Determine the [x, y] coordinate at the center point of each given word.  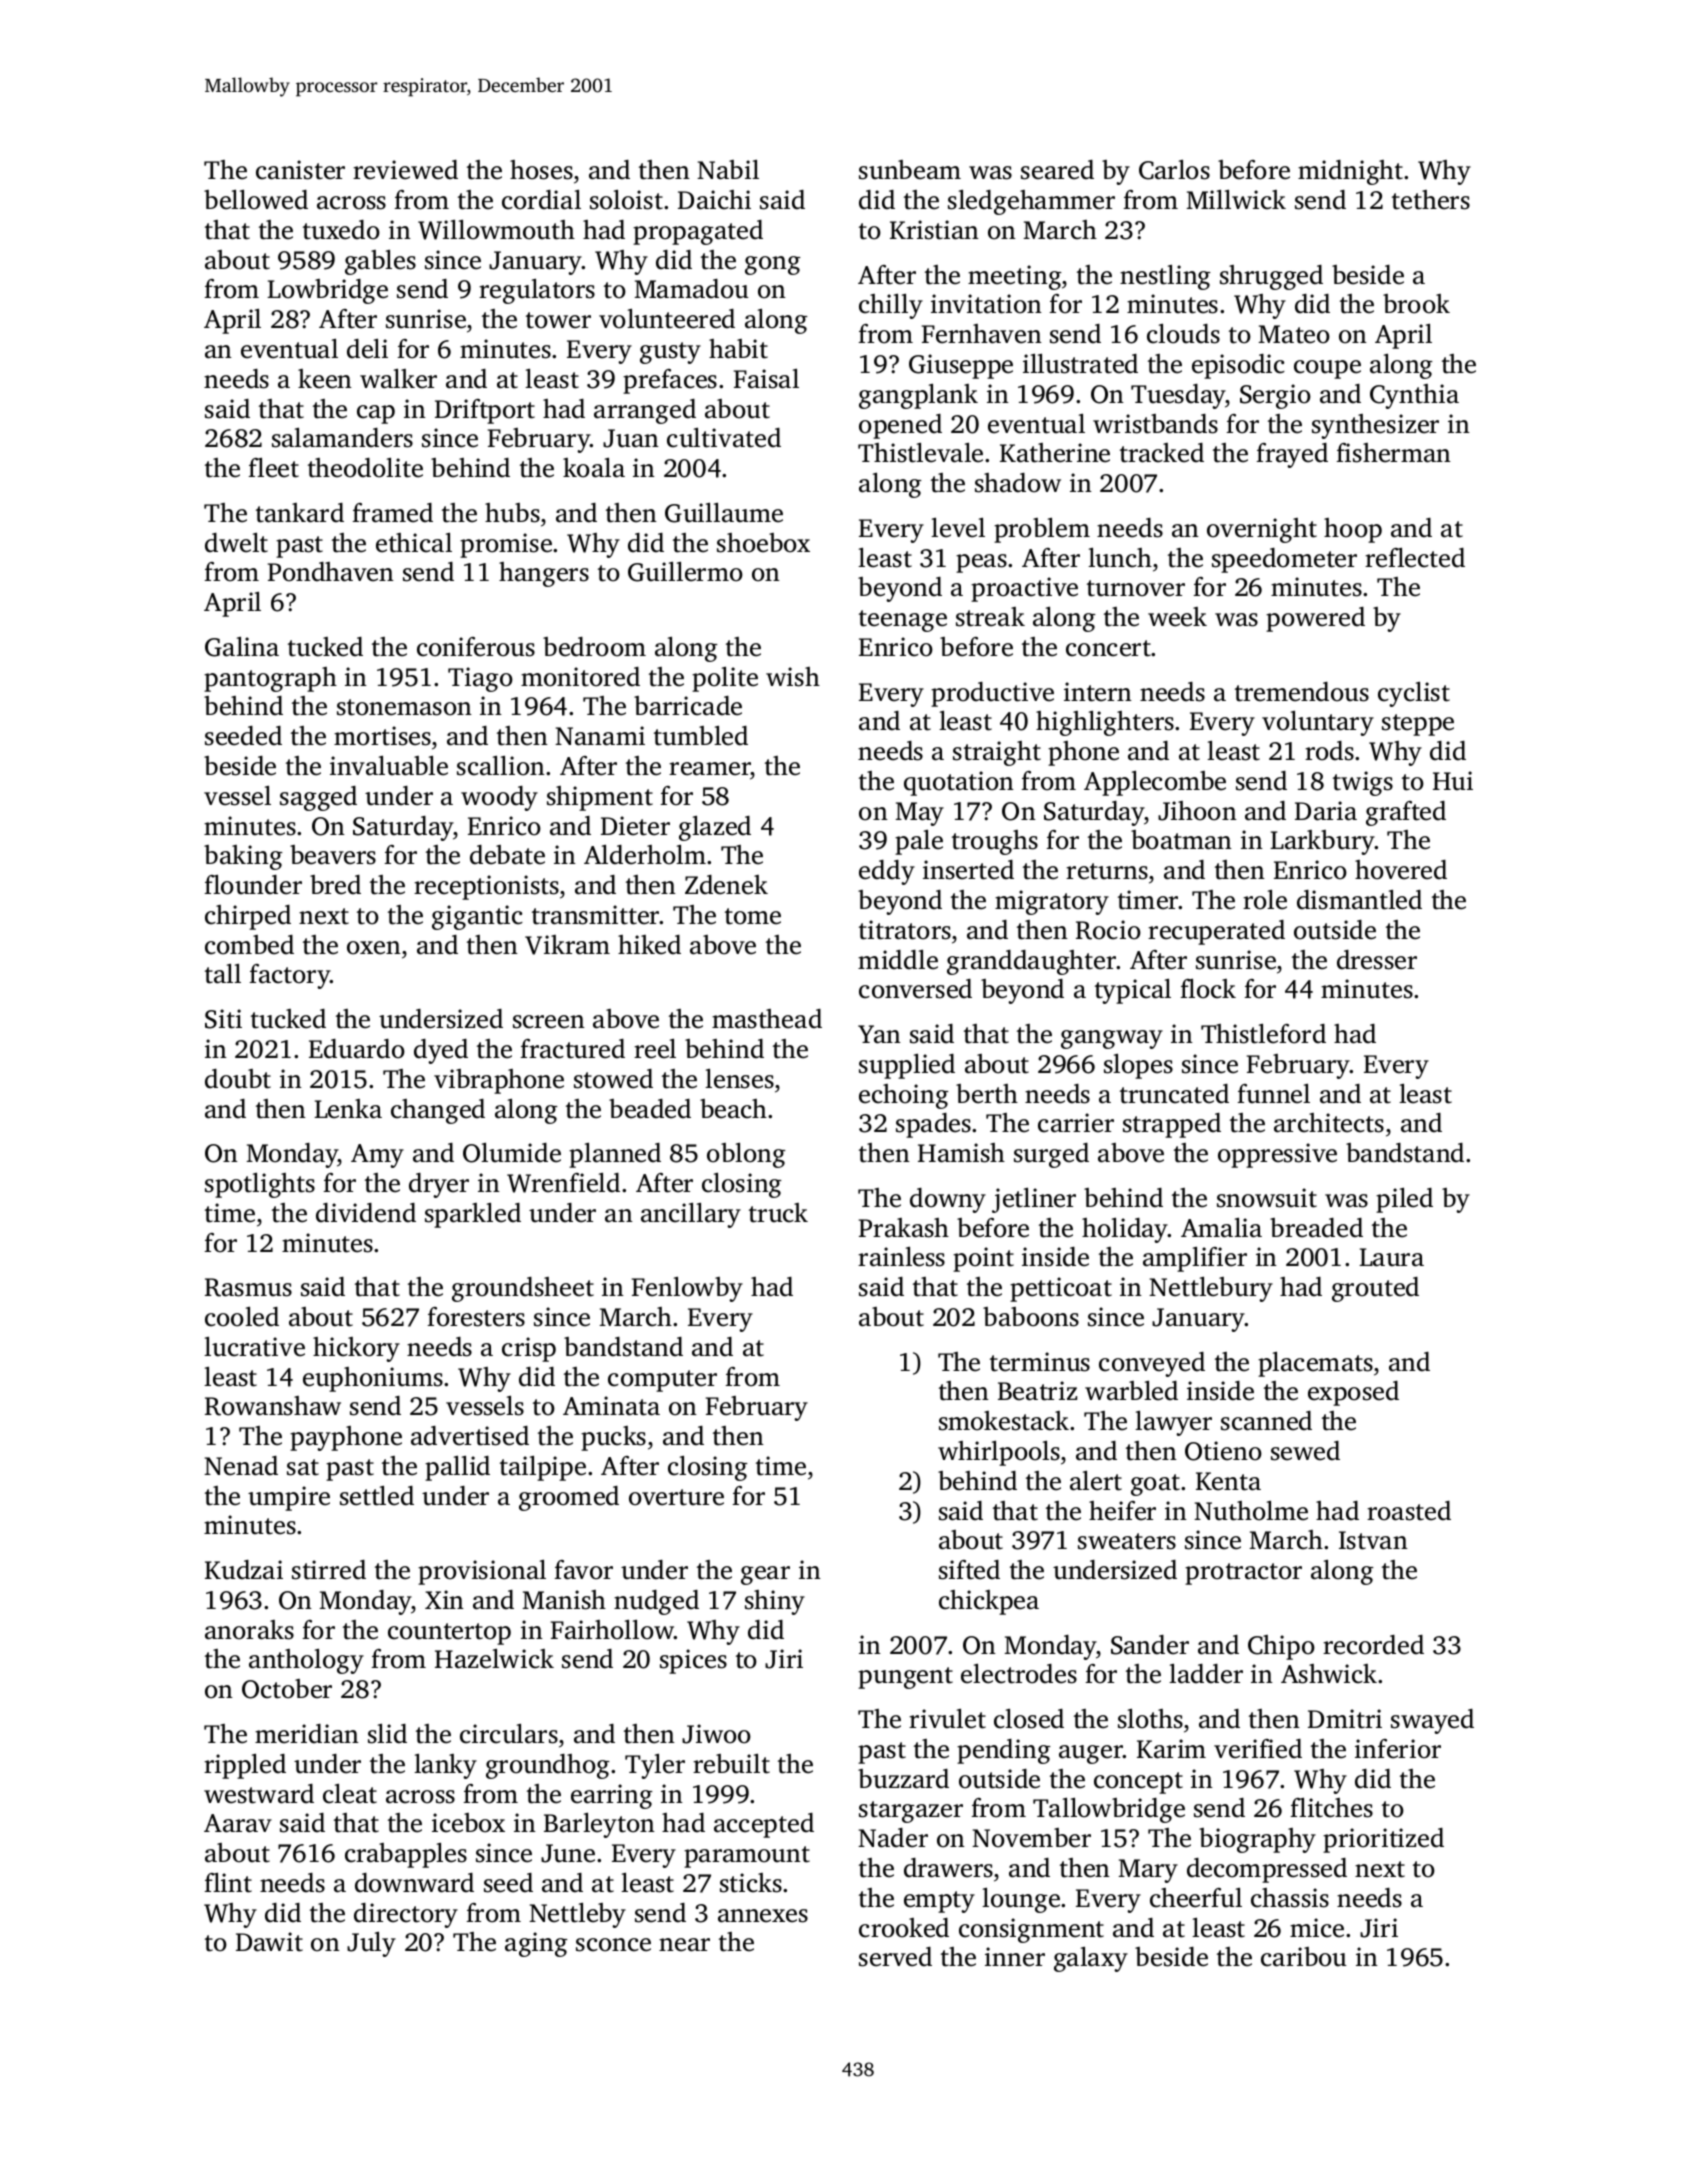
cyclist [1414, 694]
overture [676, 1497]
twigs [1363, 783]
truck [778, 1213]
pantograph [270, 679]
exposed [1353, 1393]
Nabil [728, 170]
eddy [887, 872]
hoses [541, 170]
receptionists [486, 887]
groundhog [548, 1766]
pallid [457, 1468]
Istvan [1373, 1540]
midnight [1350, 172]
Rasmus [248, 1287]
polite [725, 679]
